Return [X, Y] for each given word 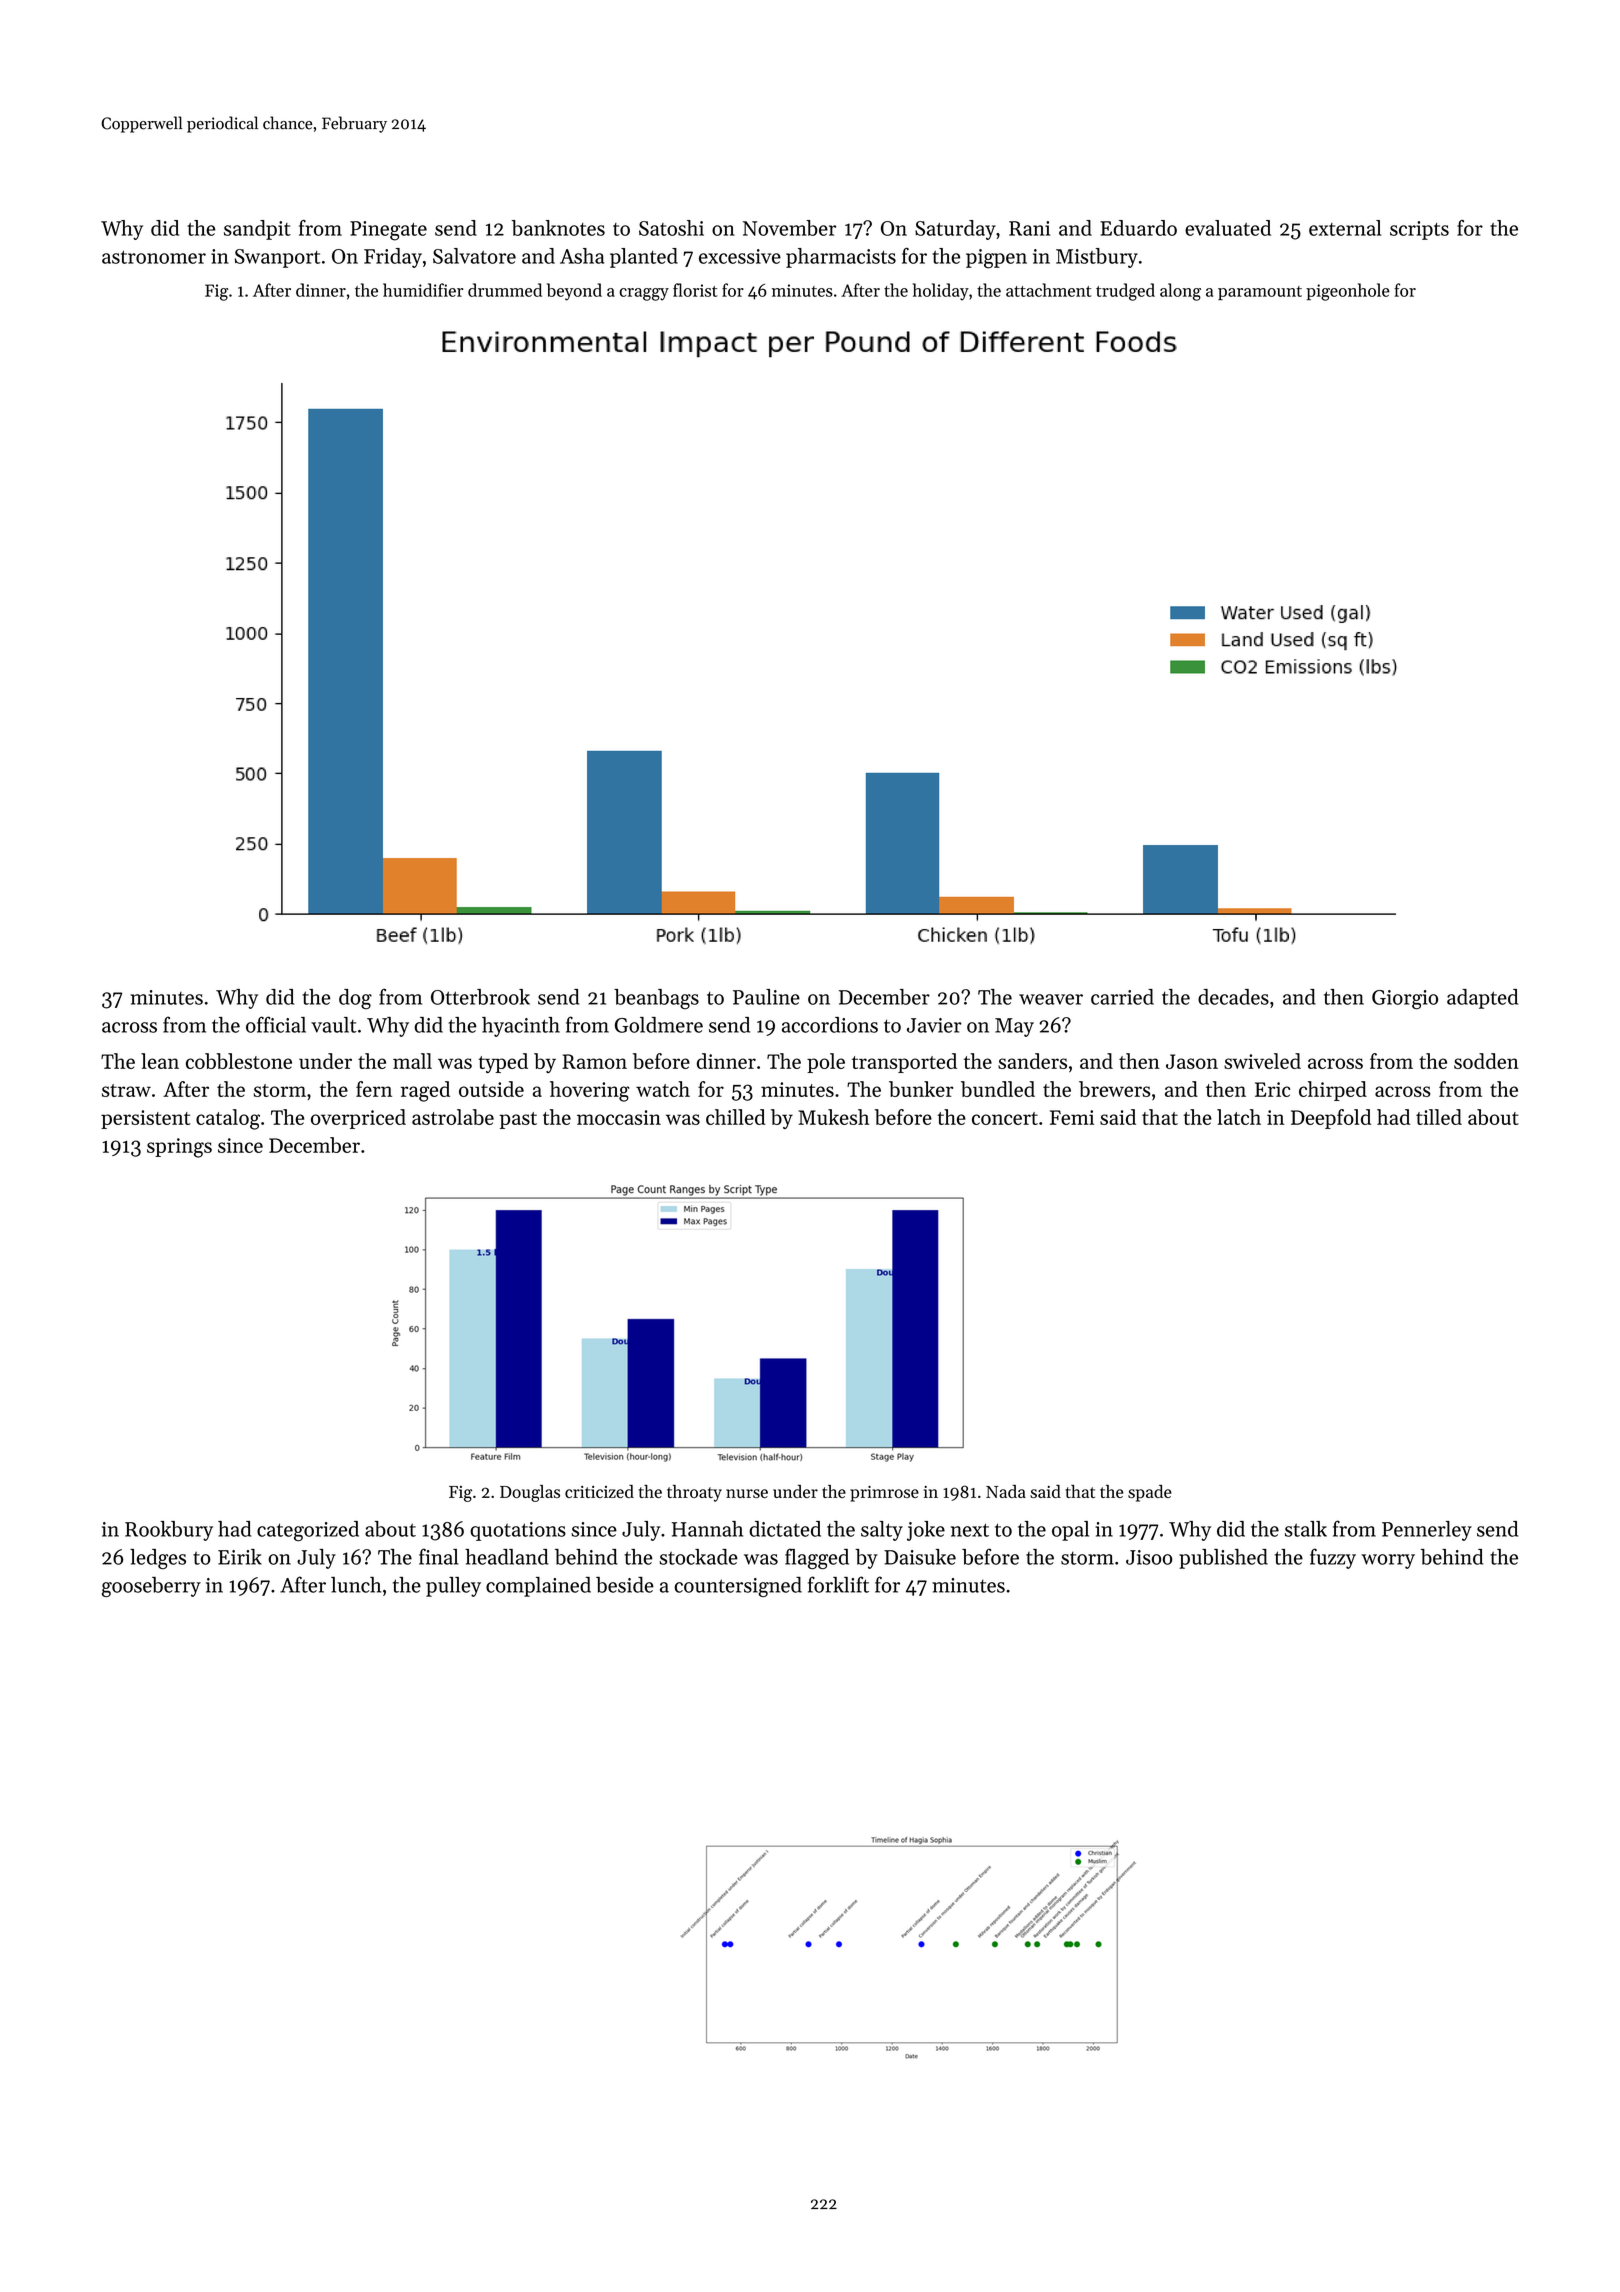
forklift [838, 1584]
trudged [1125, 292]
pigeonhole [1348, 292]
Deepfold [1331, 1119]
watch [663, 1089]
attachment [1048, 290]
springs [179, 1148]
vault [334, 1025]
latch [1239, 1117]
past [518, 1120]
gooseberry [151, 1587]
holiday [941, 292]
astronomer [154, 257]
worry [1388, 1561]
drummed [505, 290]
